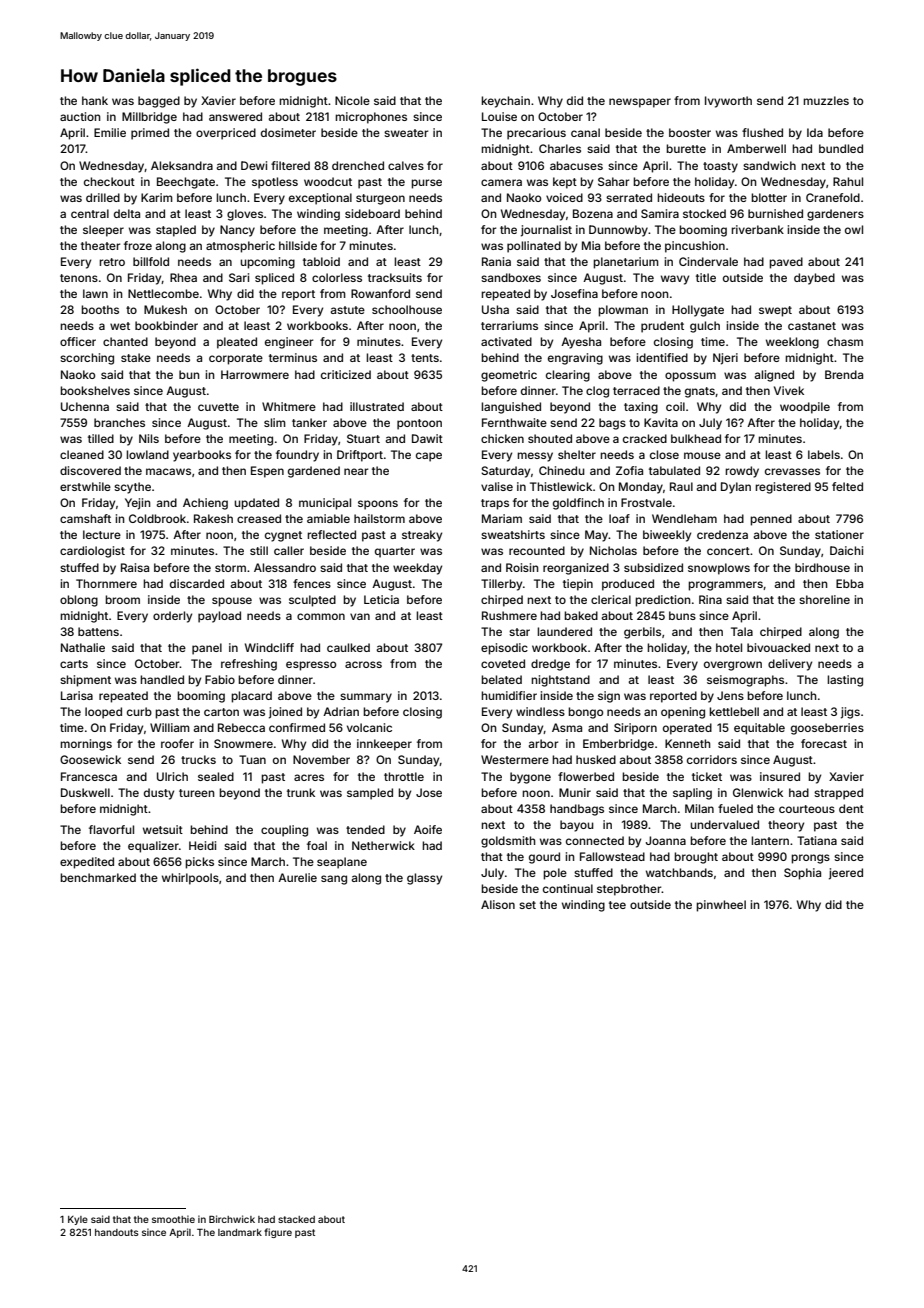  Describe the element at coordinates (628, 585) in the document. I see `produced` at that location.
